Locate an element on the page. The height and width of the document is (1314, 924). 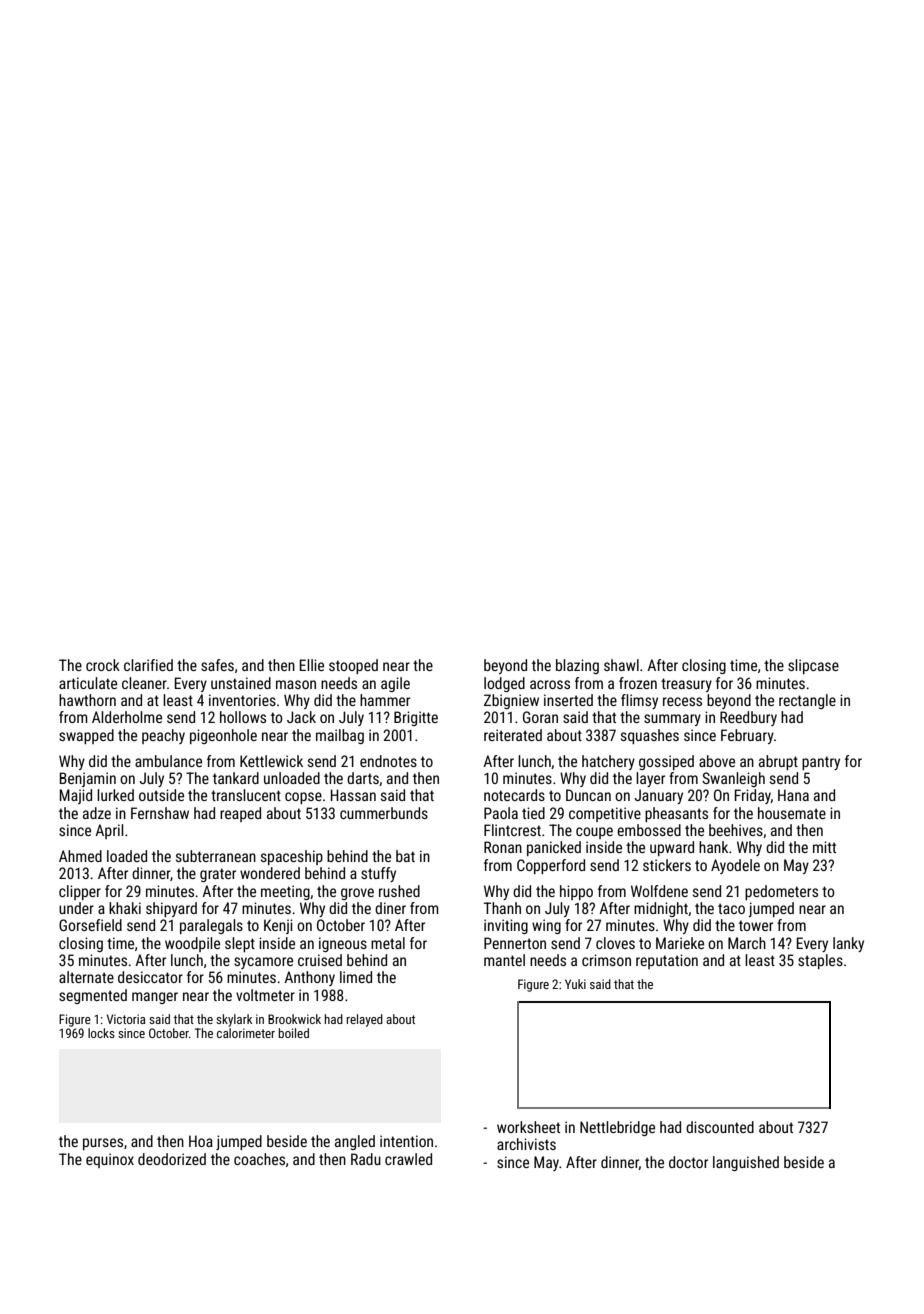
woodpile is located at coordinates (192, 944).
